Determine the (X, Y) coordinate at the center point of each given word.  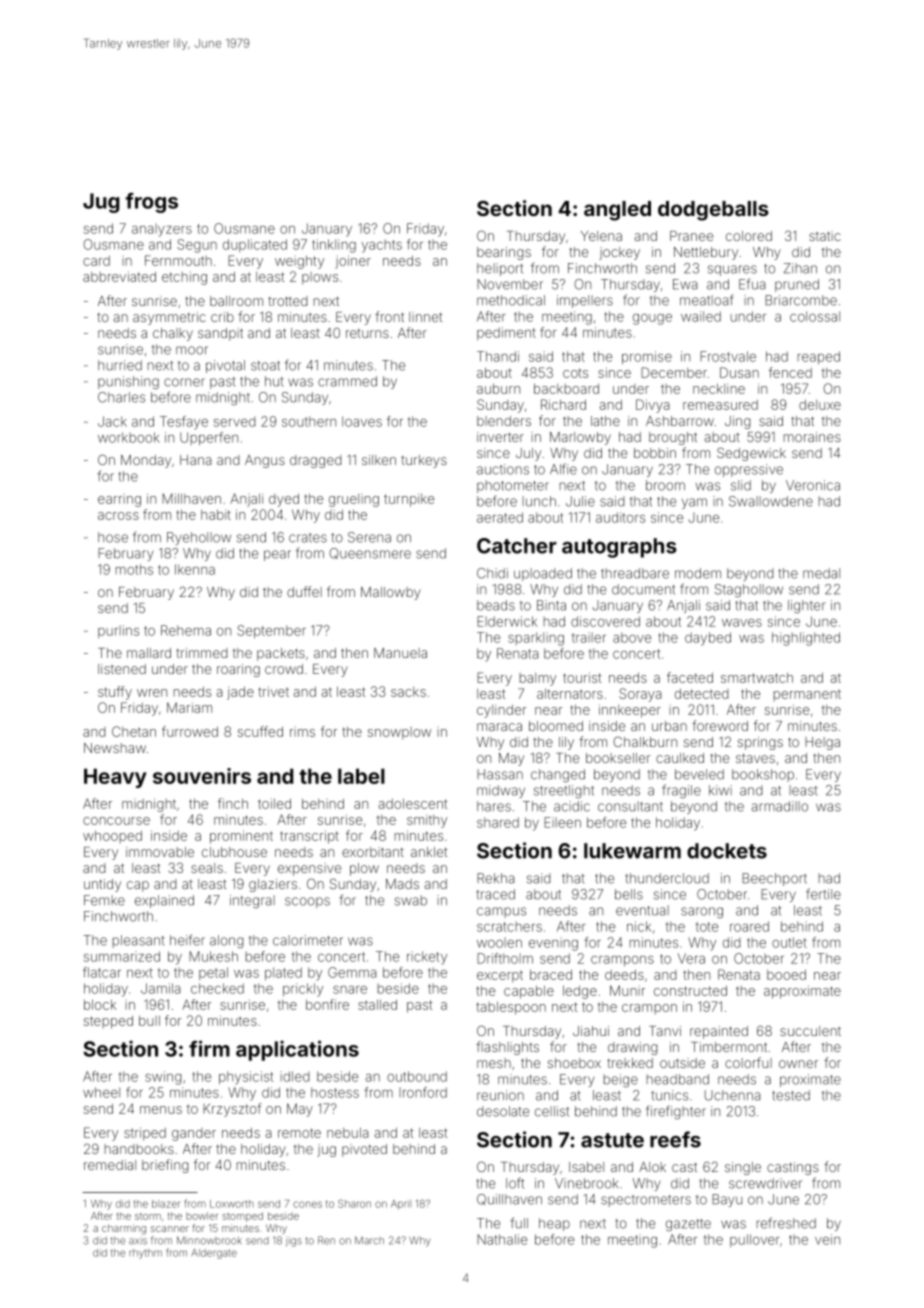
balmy (538, 679)
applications (297, 1050)
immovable (160, 852)
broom (665, 485)
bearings (504, 253)
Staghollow (749, 590)
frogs (151, 202)
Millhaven (191, 498)
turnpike (409, 500)
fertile (823, 894)
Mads (402, 884)
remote (299, 1133)
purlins (118, 631)
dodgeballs (713, 211)
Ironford (423, 1092)
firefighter (676, 1112)
